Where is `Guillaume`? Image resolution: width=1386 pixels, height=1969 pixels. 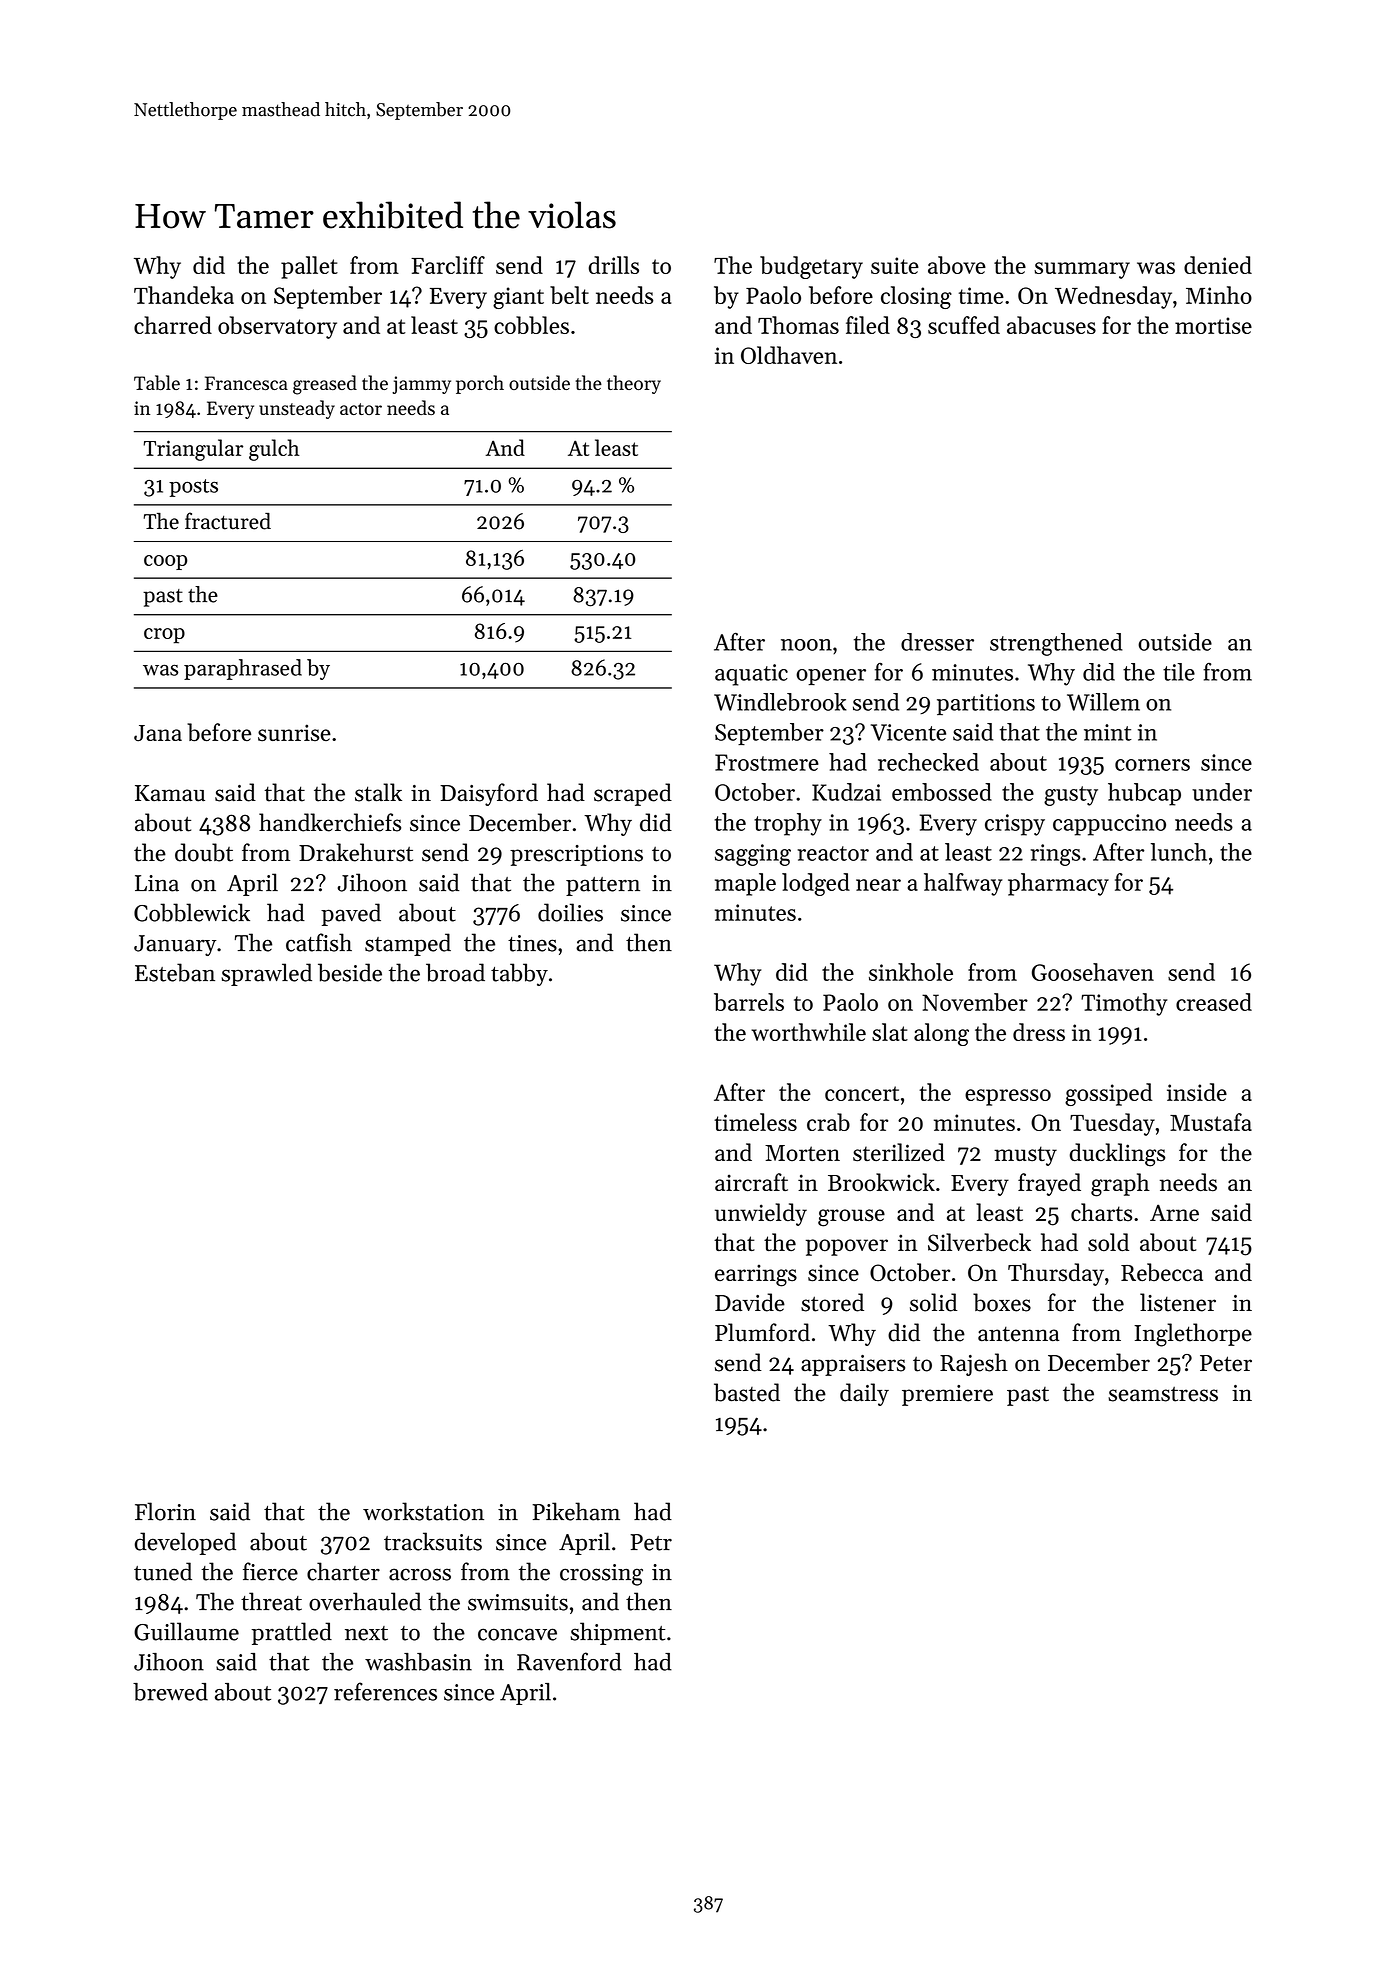 Guillaume is located at coordinates (186, 1631).
